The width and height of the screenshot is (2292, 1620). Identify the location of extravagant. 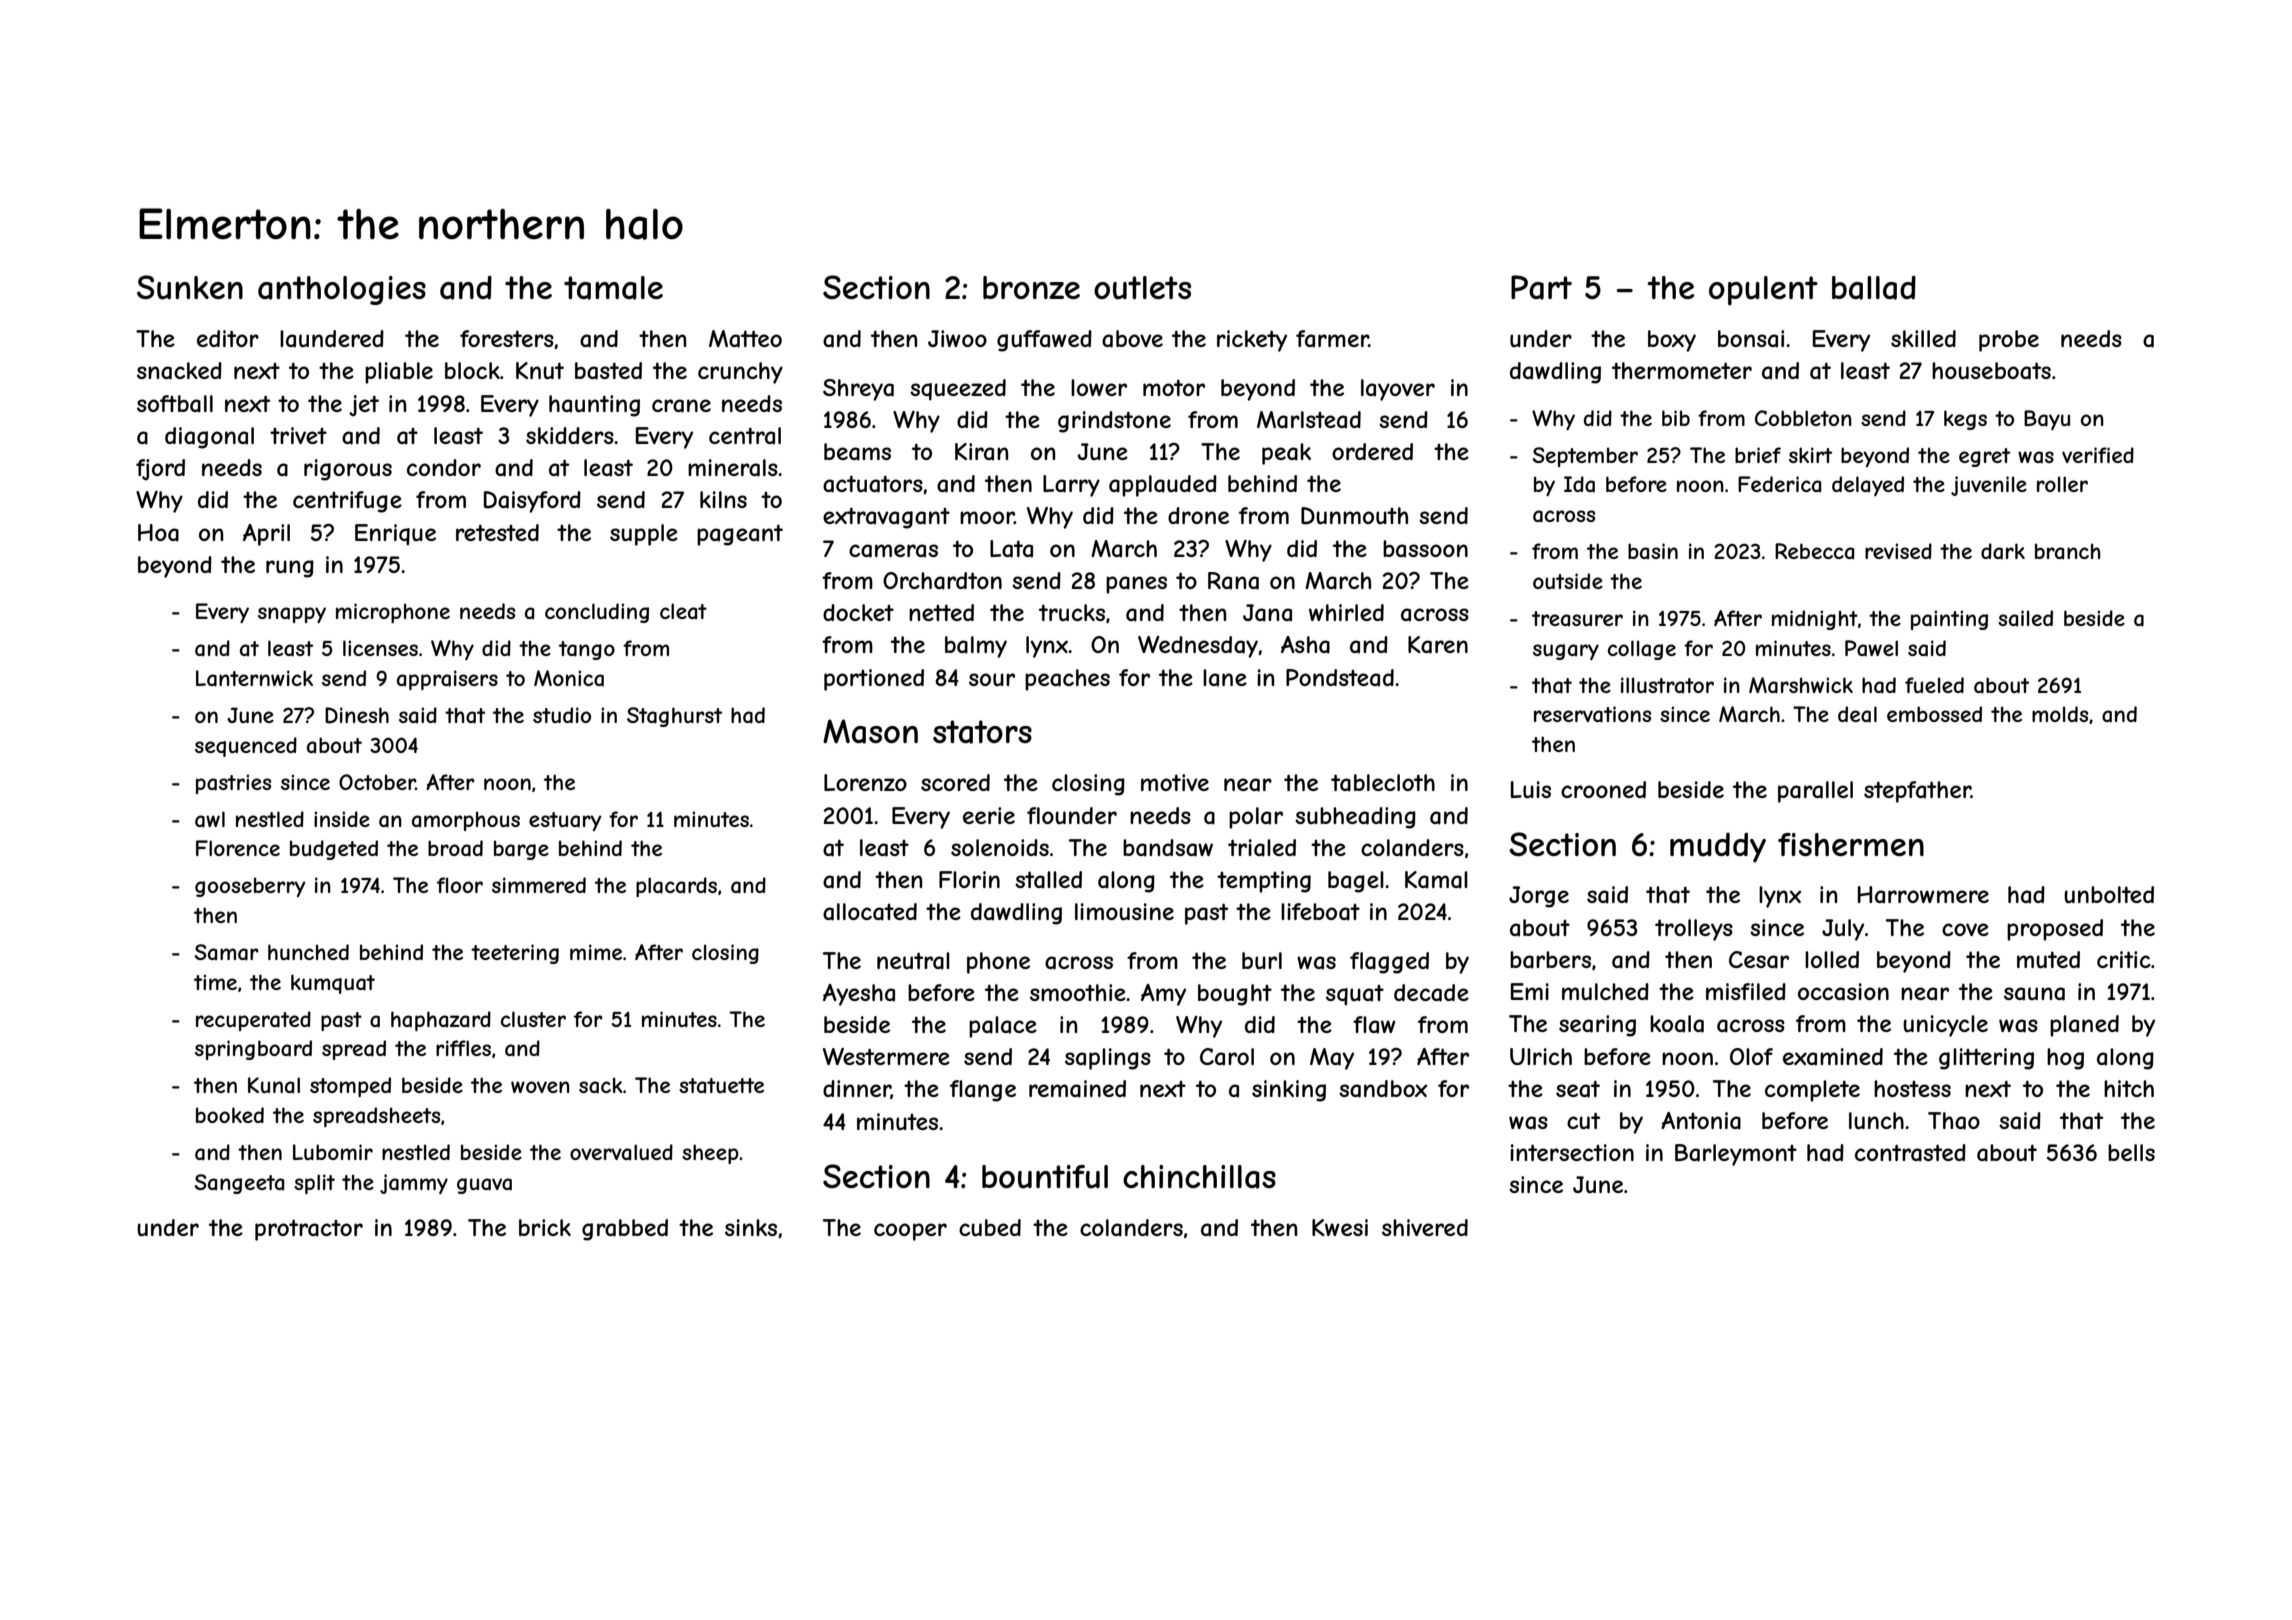
(886, 518).
